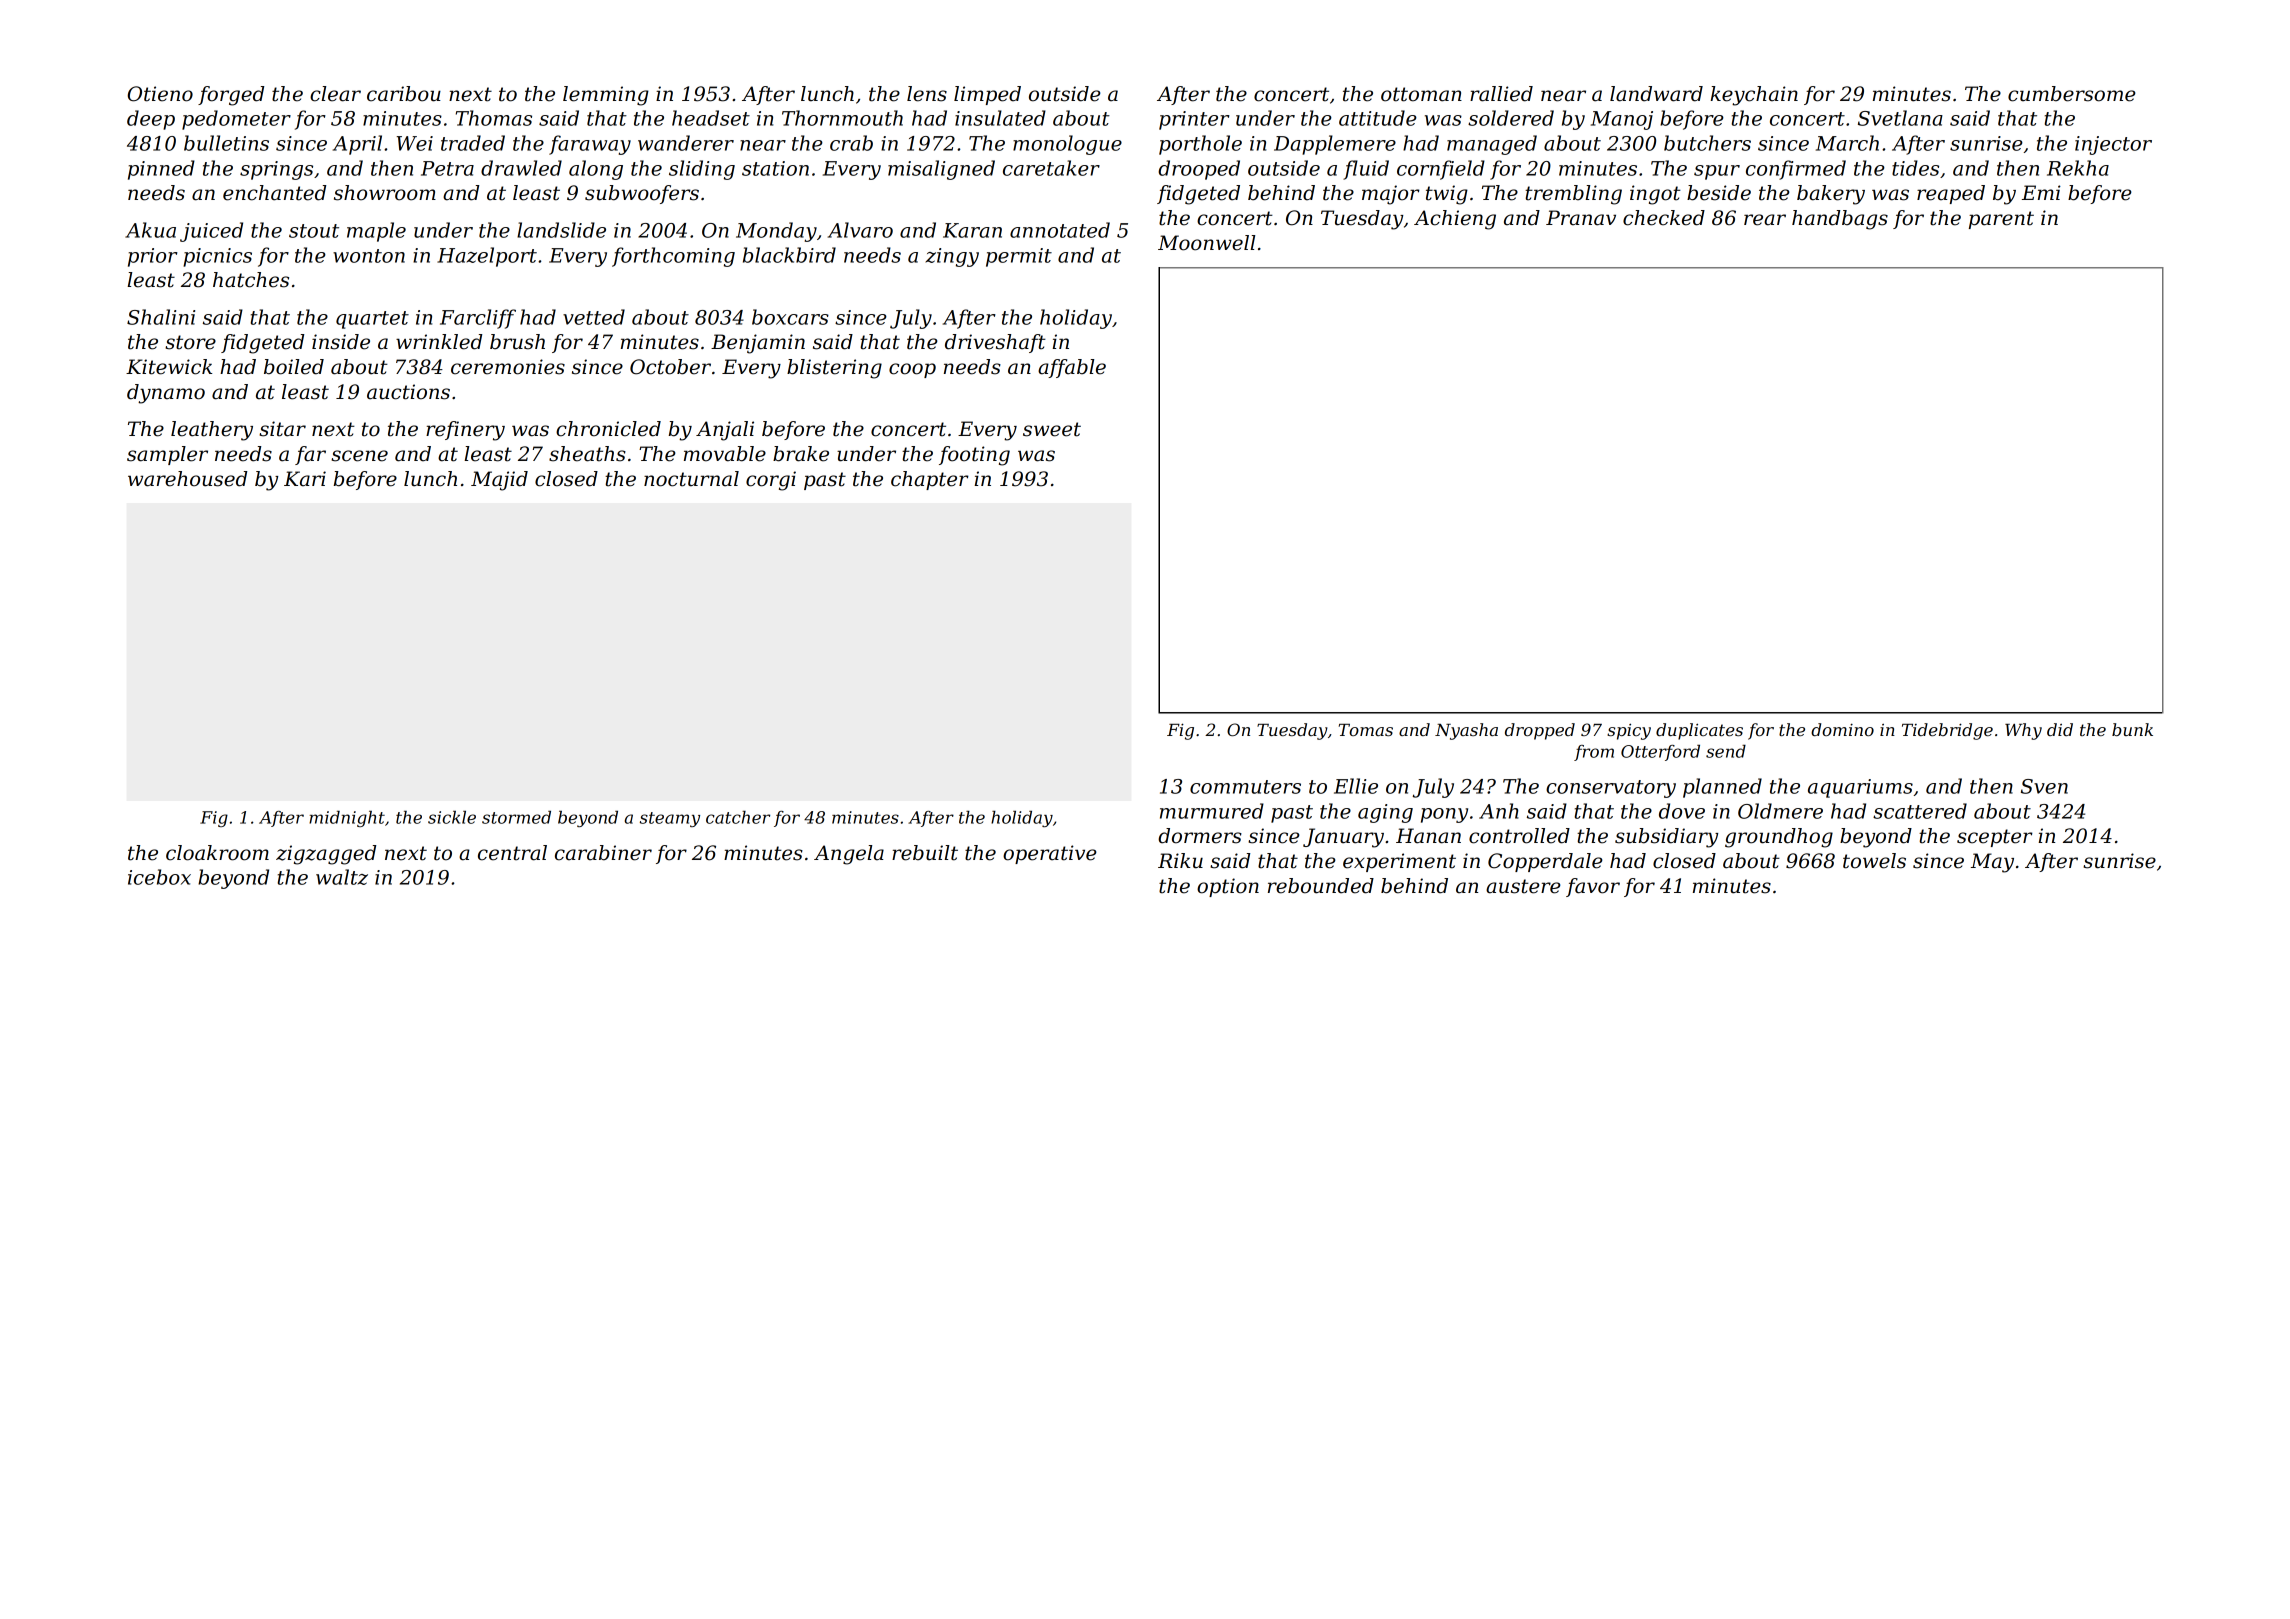  I want to click on chapter, so click(930, 480).
